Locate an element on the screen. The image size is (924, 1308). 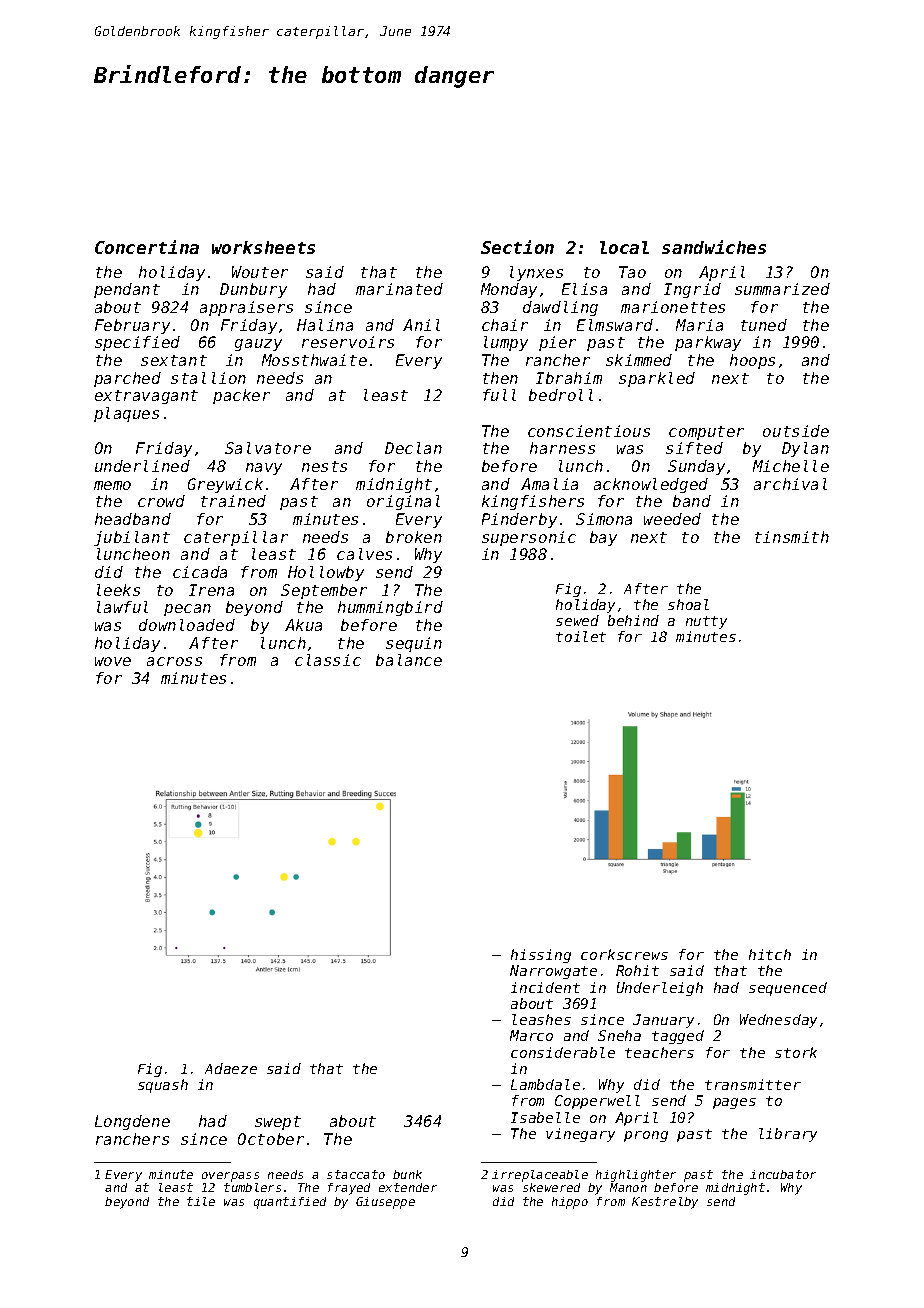
tile is located at coordinates (201, 1201).
